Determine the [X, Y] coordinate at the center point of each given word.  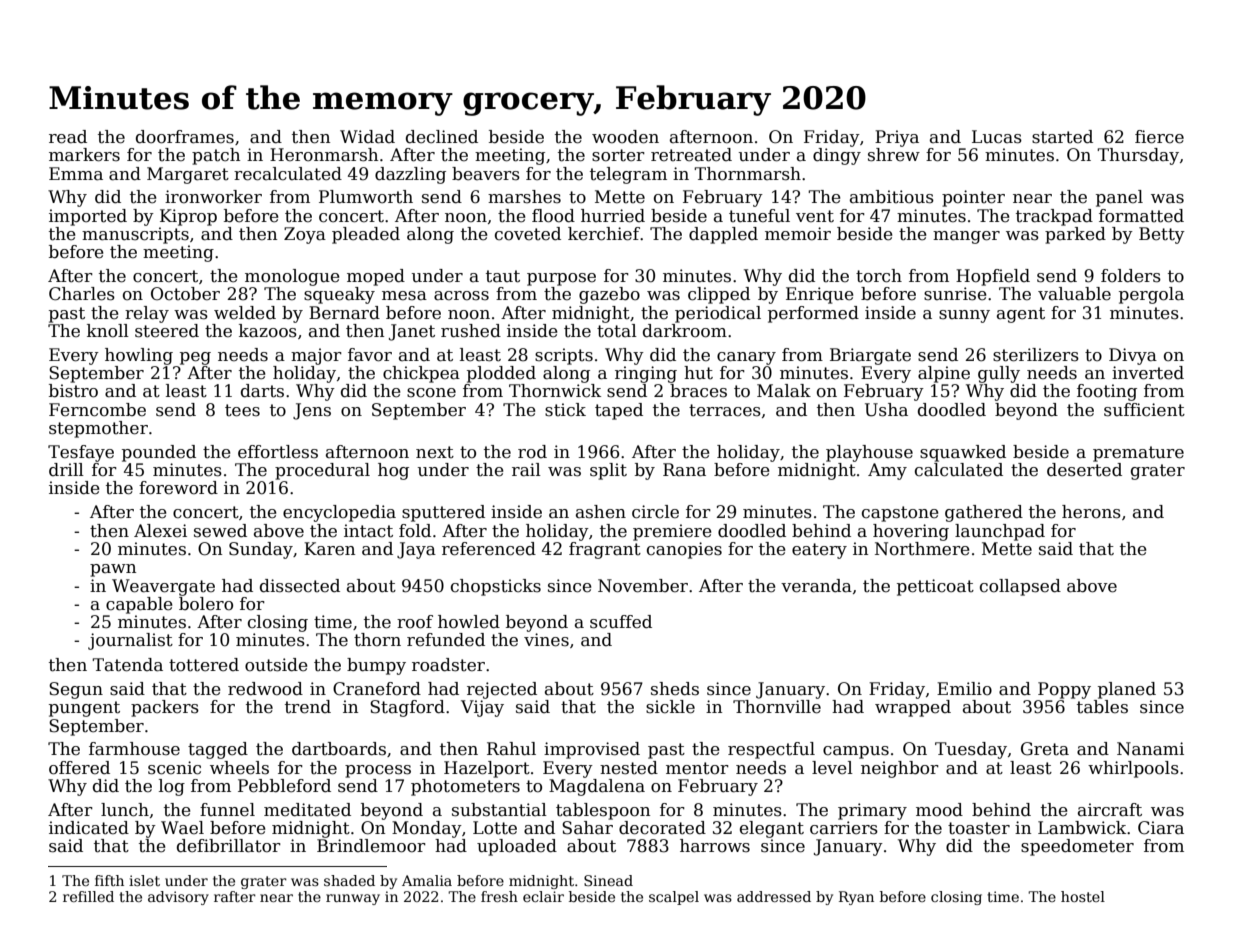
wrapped [913, 708]
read [68, 137]
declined [442, 137]
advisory [178, 898]
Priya [897, 138]
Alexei [160, 531]
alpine [944, 374]
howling [139, 356]
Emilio [964, 689]
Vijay [482, 708]
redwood [265, 689]
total [617, 331]
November [643, 586]
